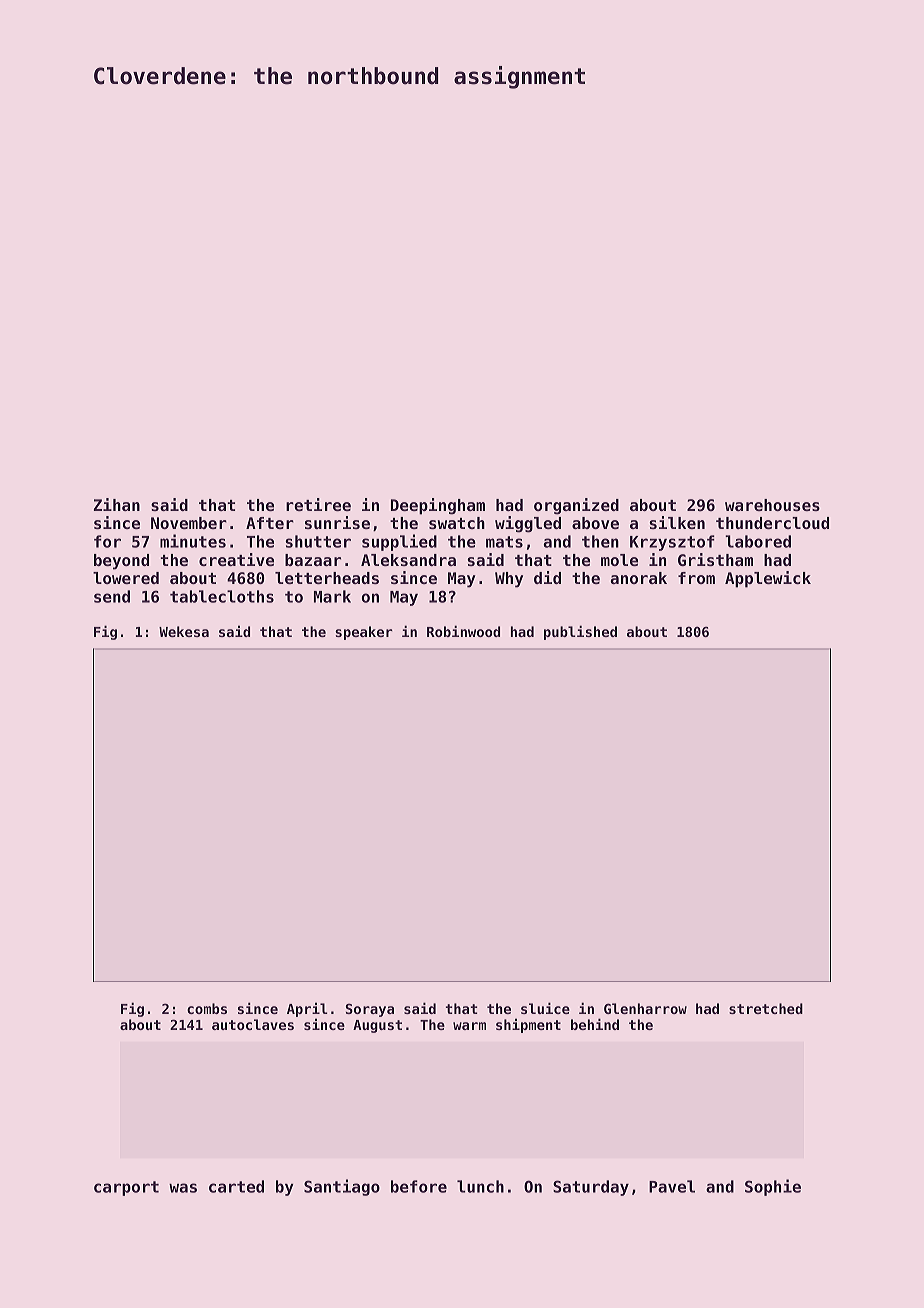 The image size is (924, 1308). What do you see at coordinates (184, 631) in the page?
I see `Wekesa` at bounding box center [184, 631].
